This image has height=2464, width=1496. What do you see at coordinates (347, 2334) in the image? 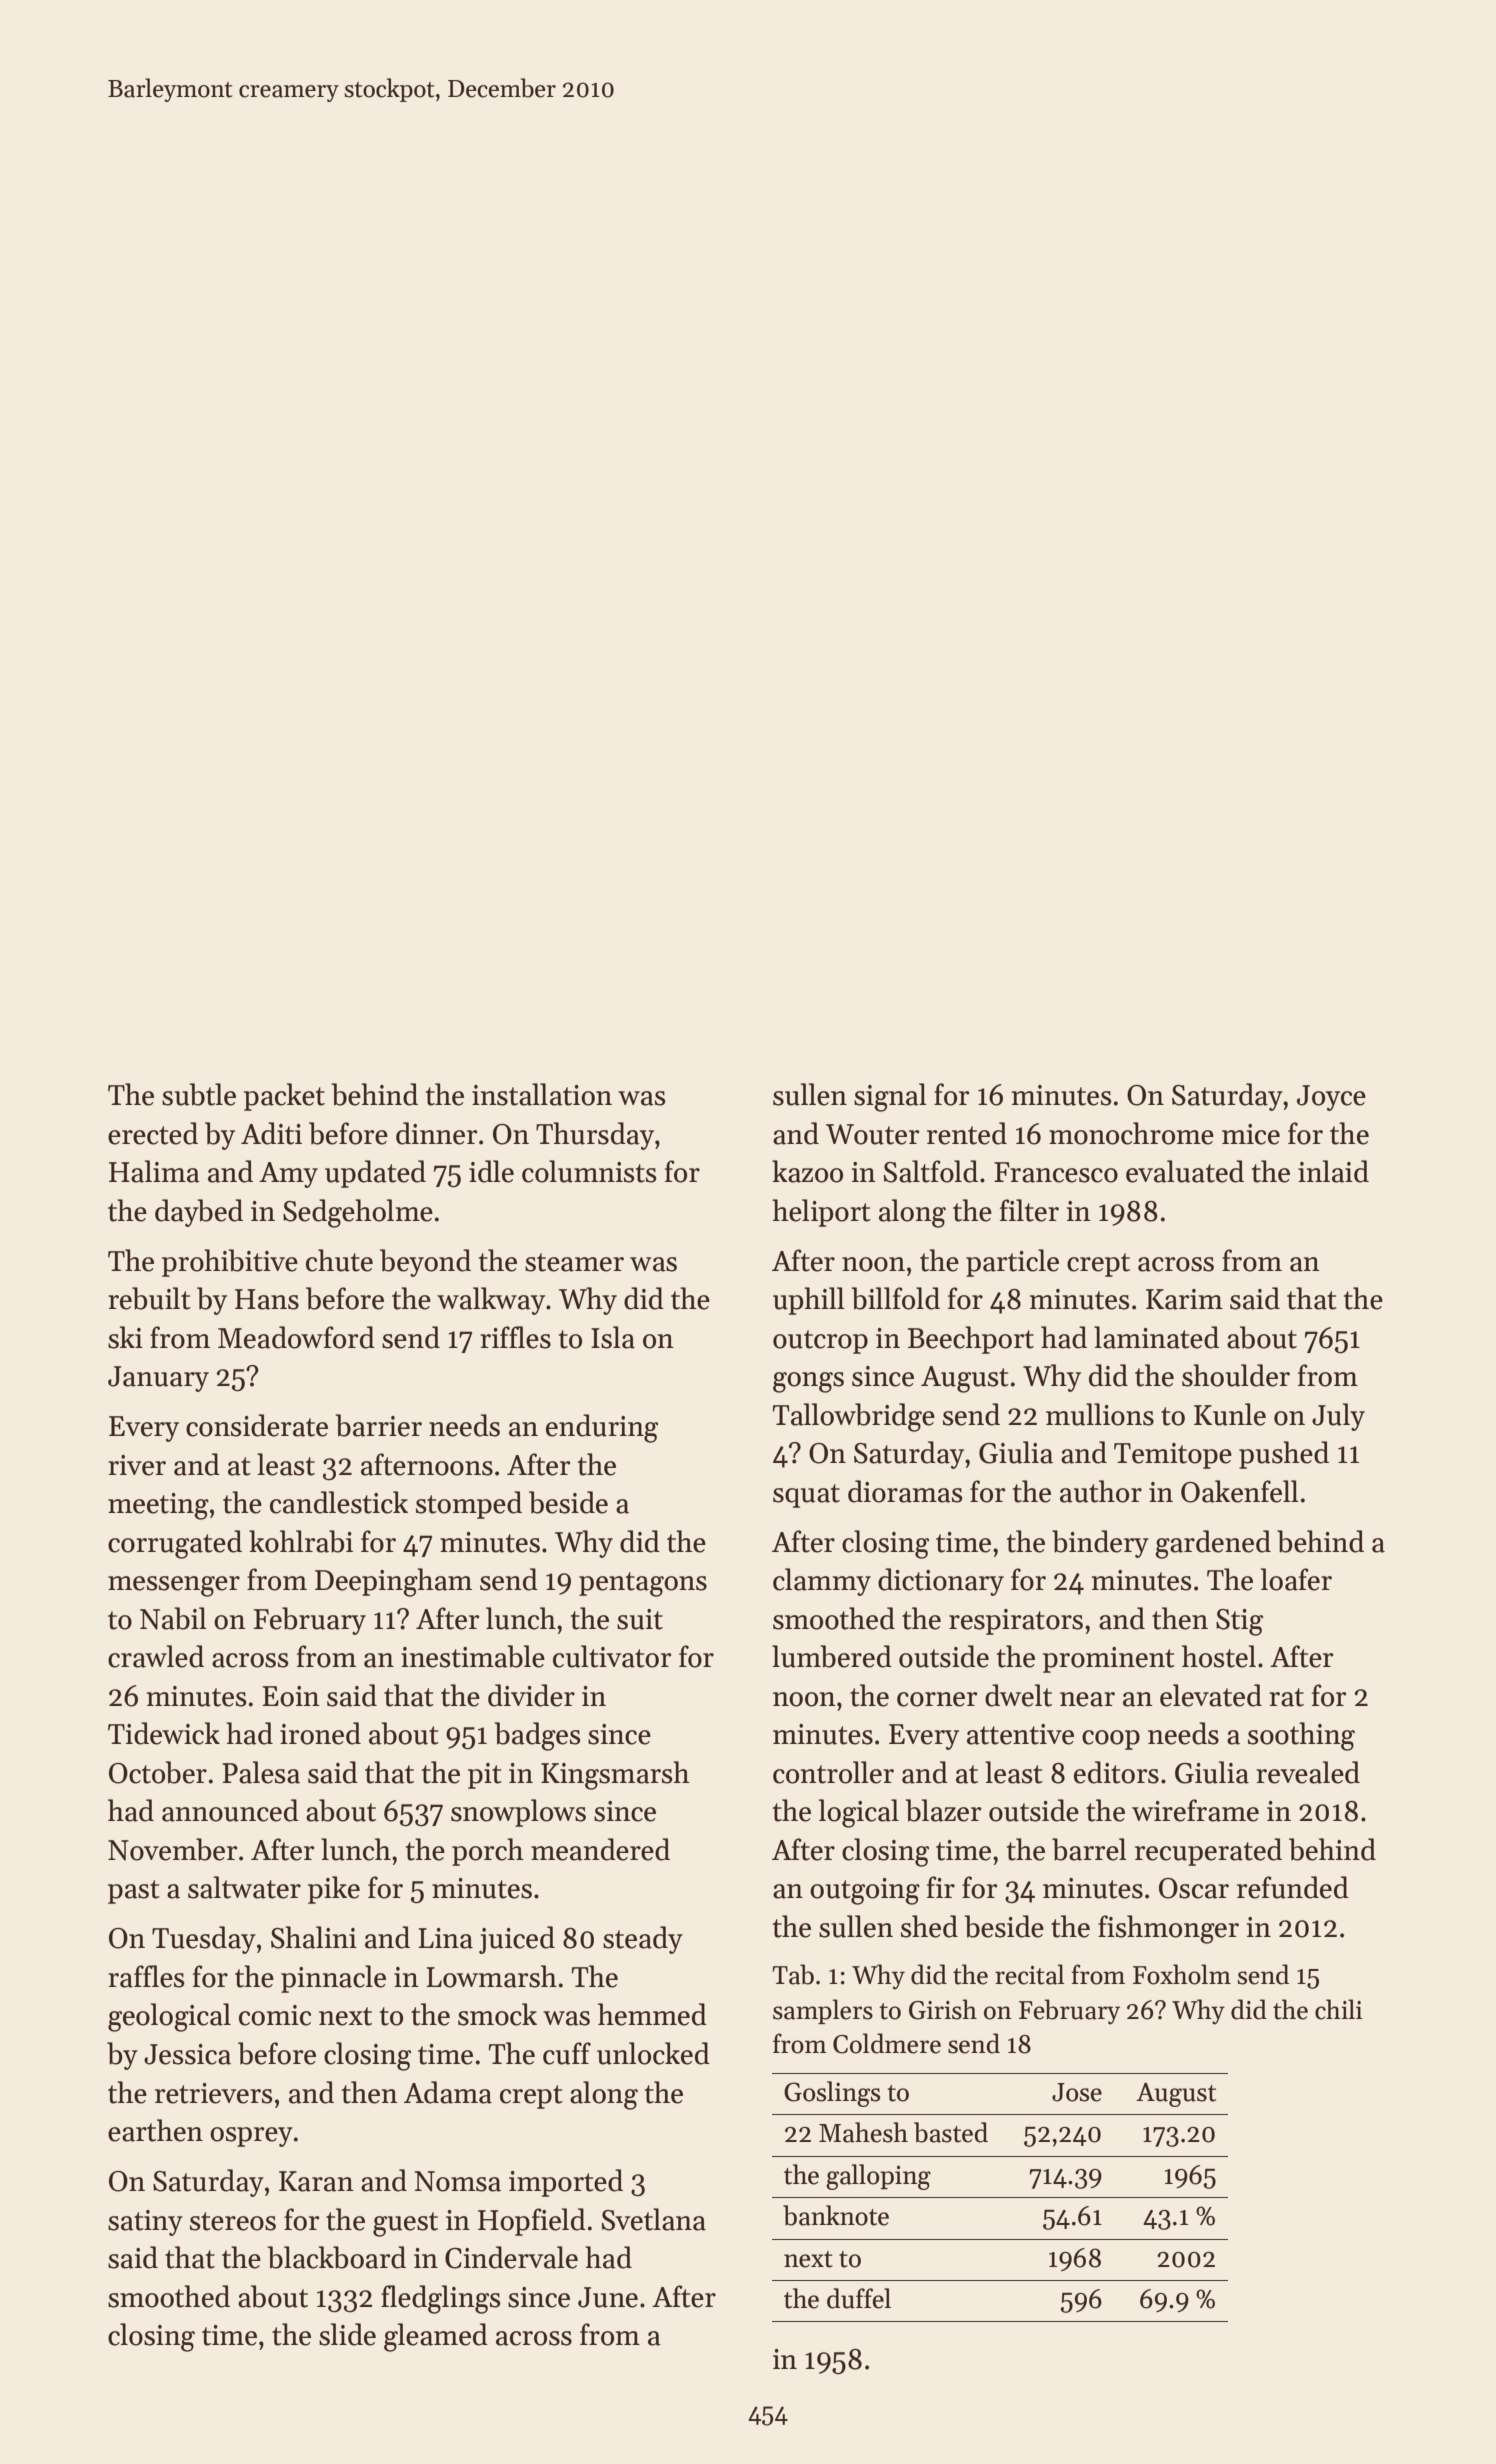
I see `slide` at bounding box center [347, 2334].
